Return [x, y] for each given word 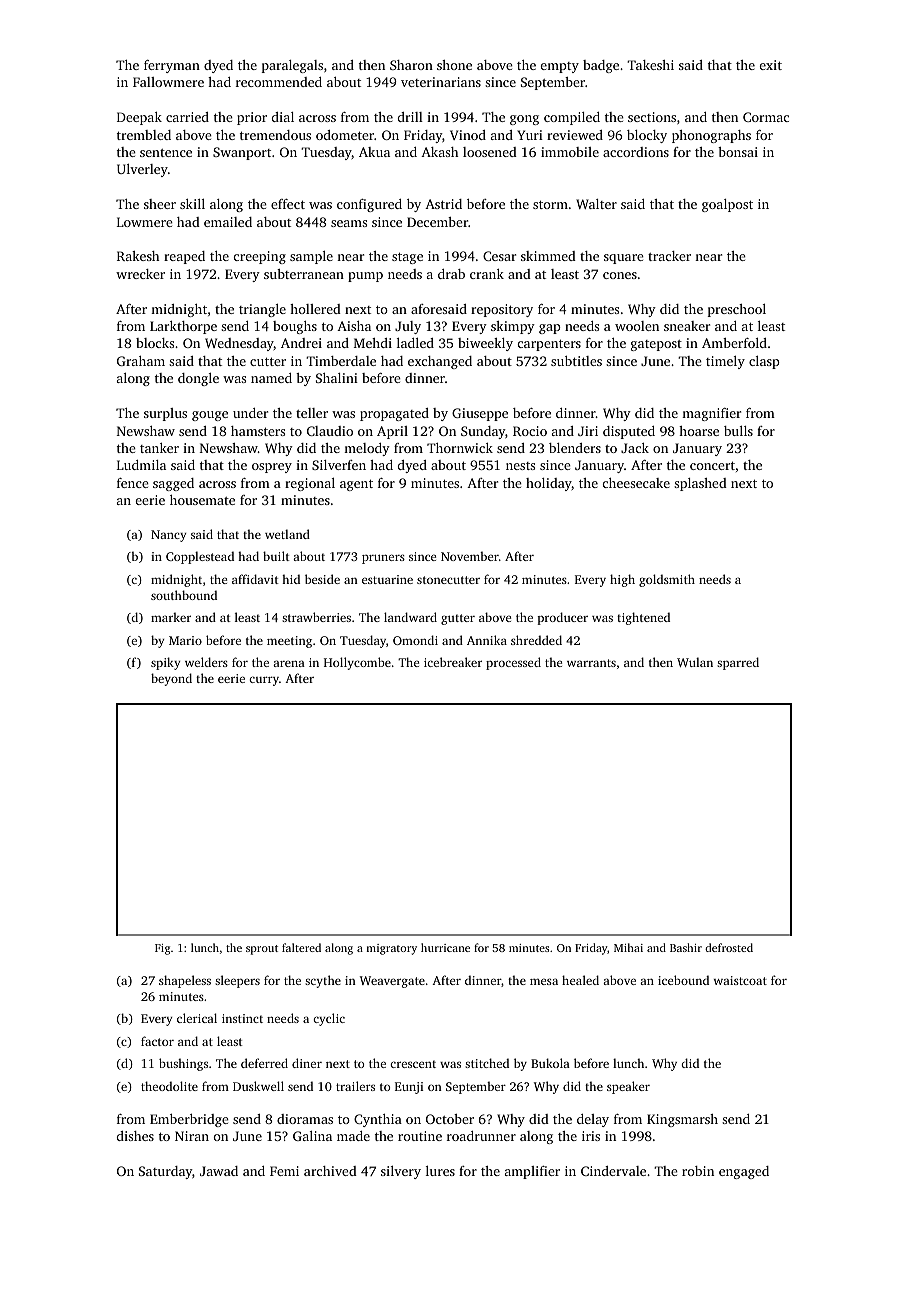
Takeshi [650, 65]
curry [264, 681]
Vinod [468, 135]
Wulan [695, 662]
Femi [284, 1171]
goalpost [727, 205]
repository [502, 310]
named [271, 378]
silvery [401, 1172]
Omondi [415, 640]
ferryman [172, 66]
